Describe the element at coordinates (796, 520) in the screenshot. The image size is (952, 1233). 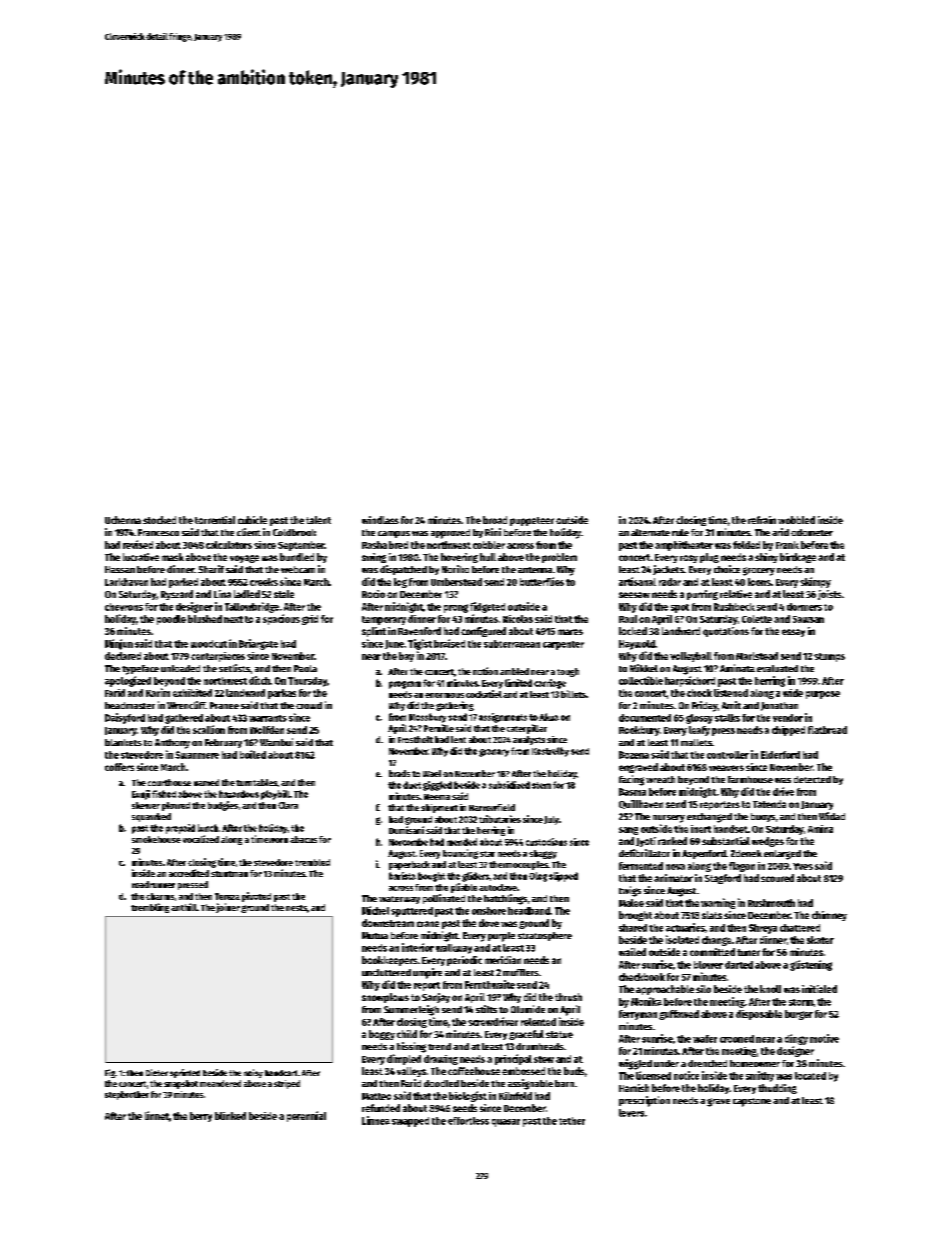
I see `wobbled` at that location.
